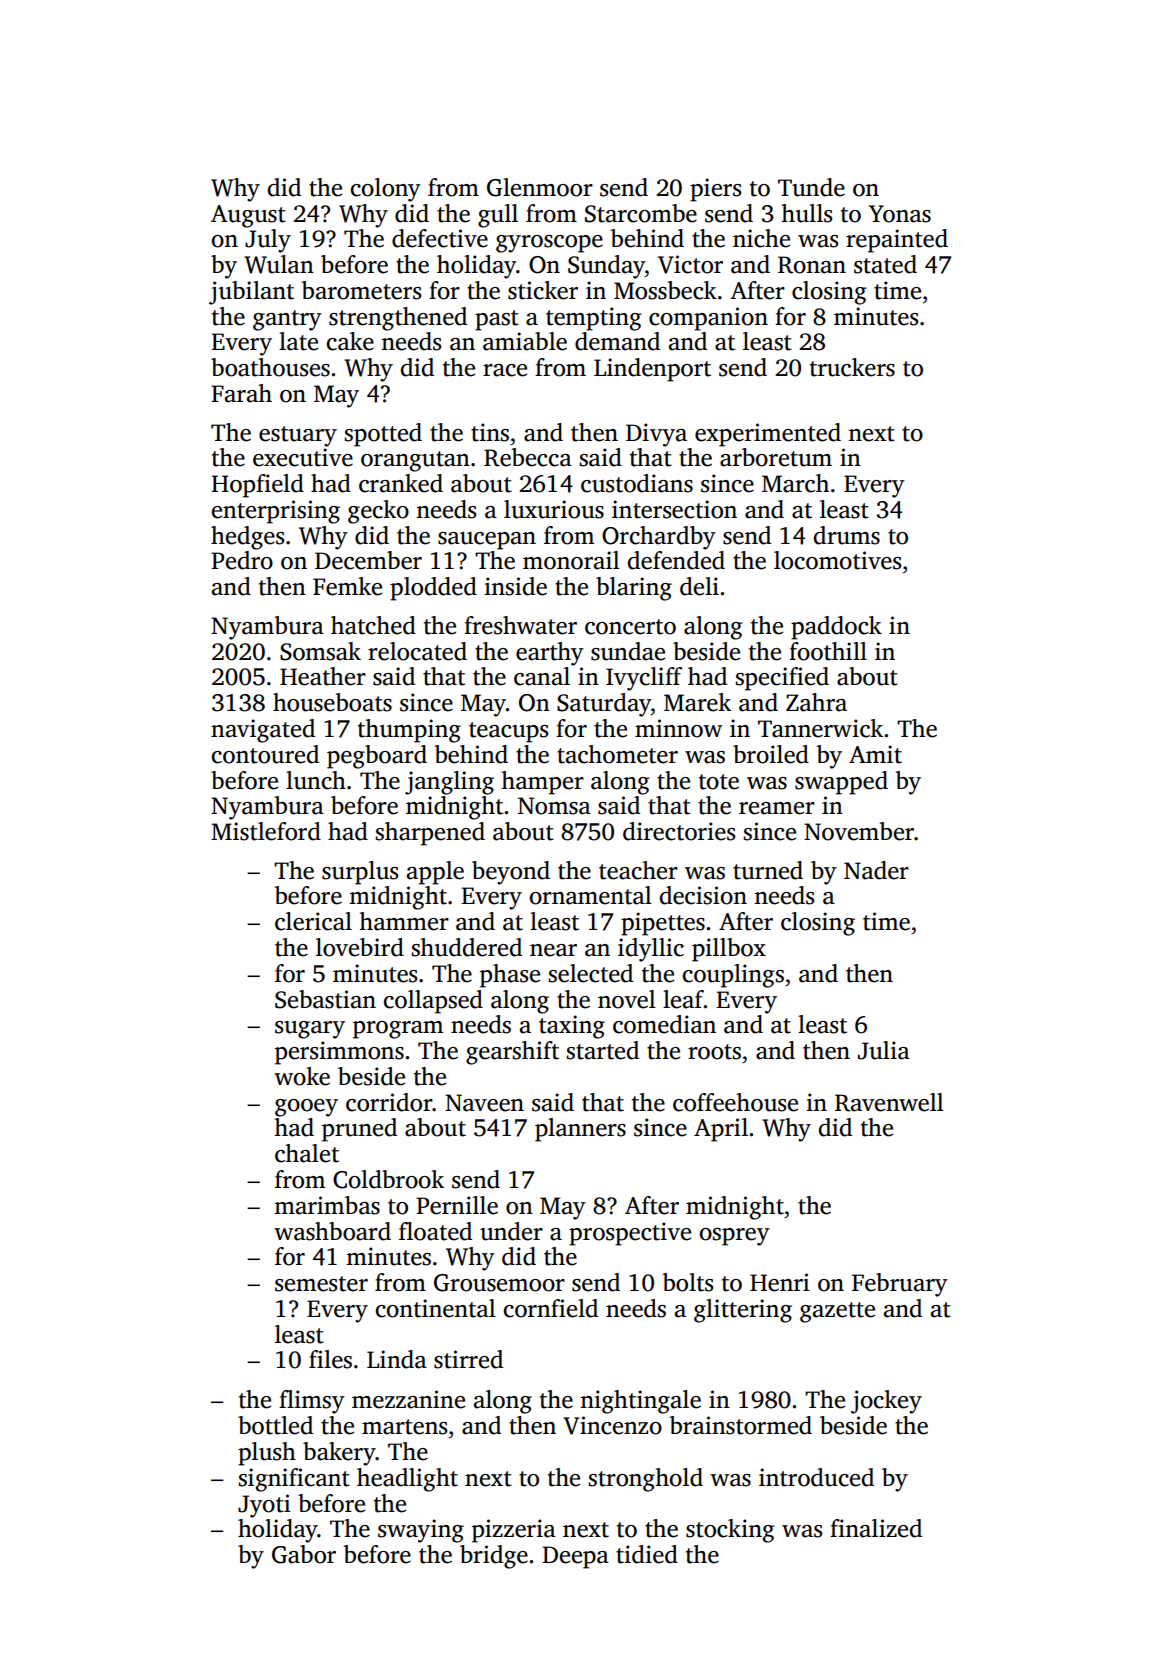  Describe the element at coordinates (885, 264) in the page. I see `stated` at that location.
